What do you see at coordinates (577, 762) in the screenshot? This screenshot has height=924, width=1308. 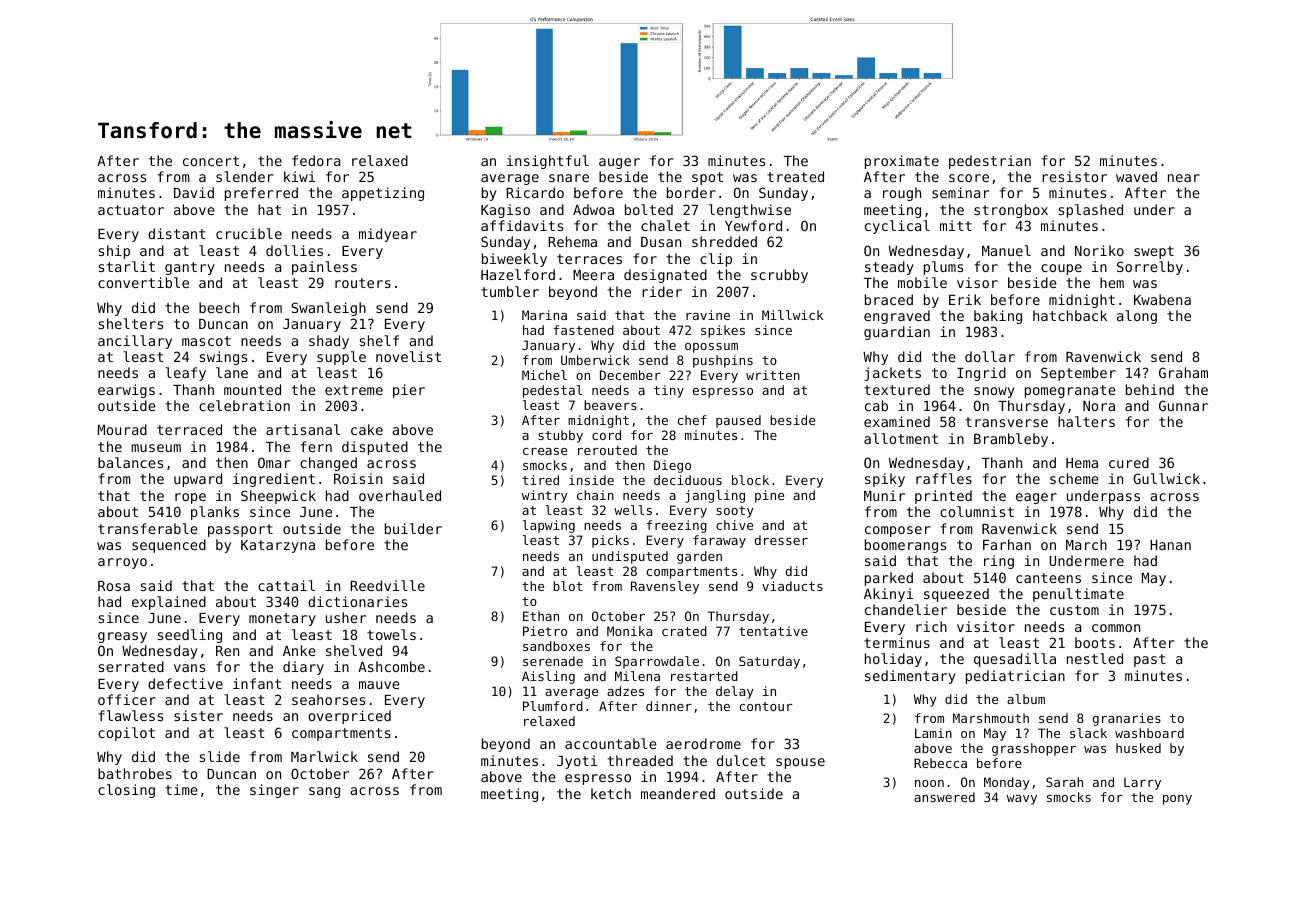 I see `Jyoti` at bounding box center [577, 762].
